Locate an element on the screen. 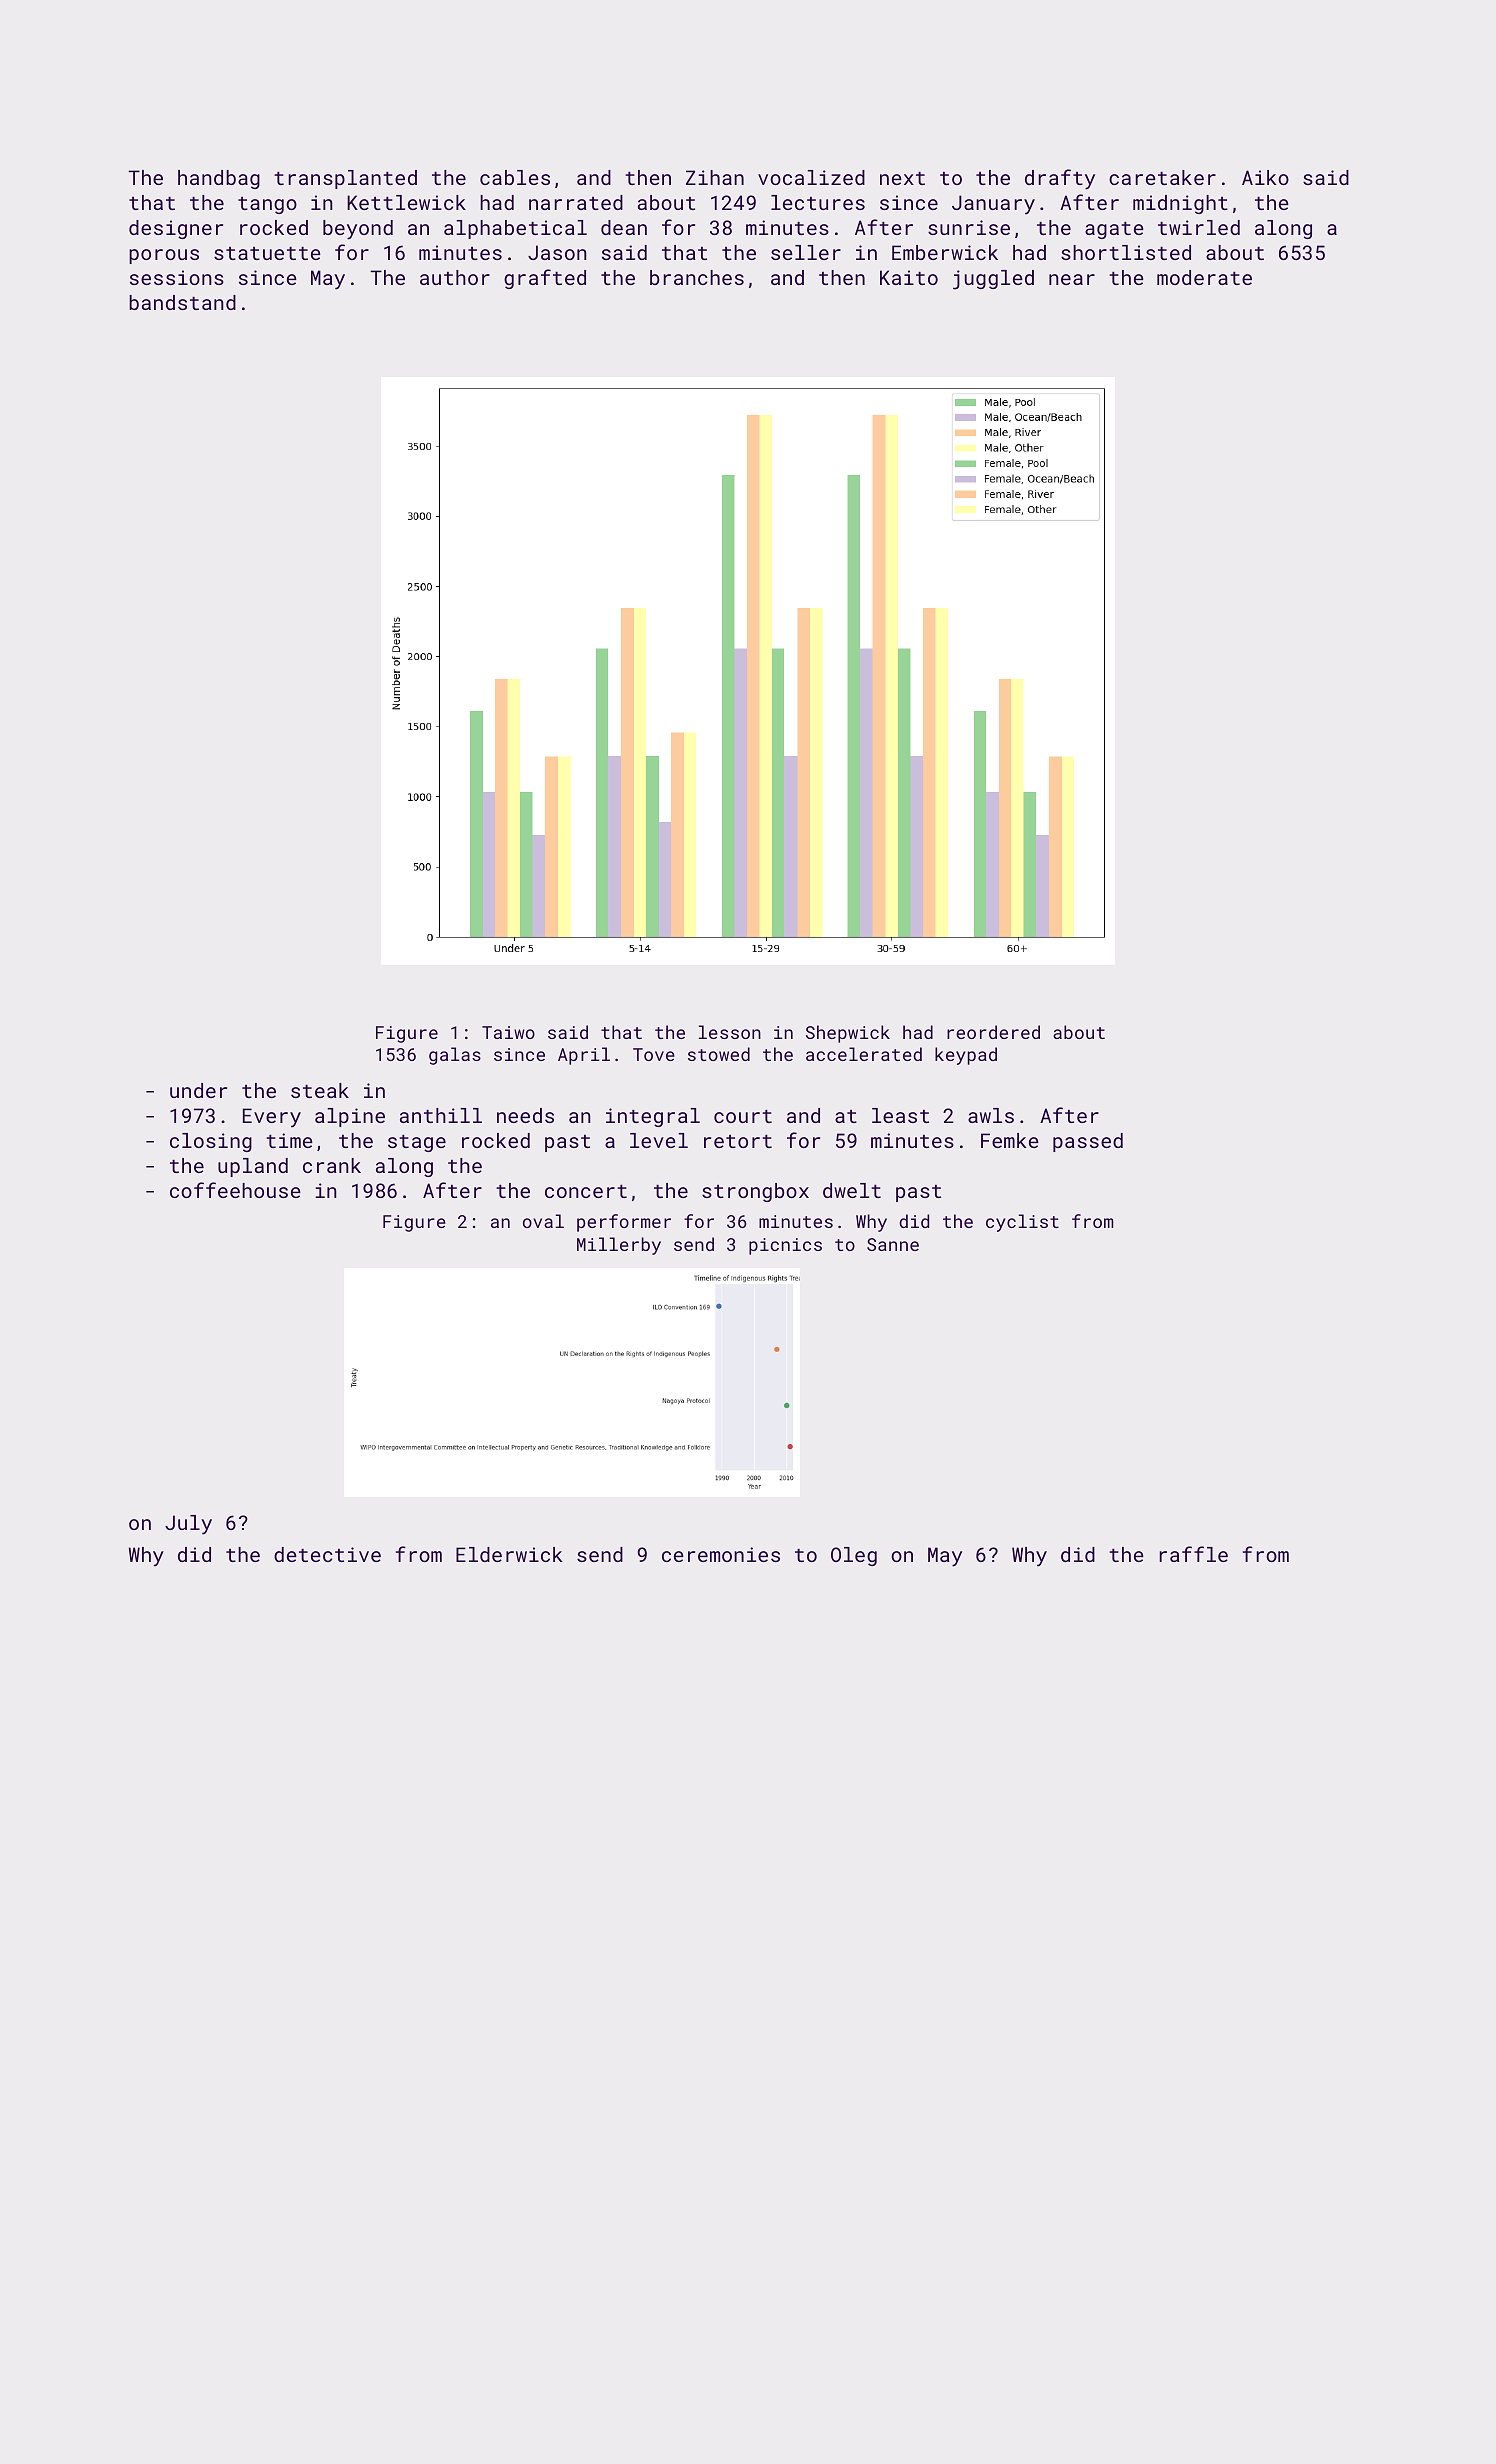 This screenshot has height=2464, width=1496. detective is located at coordinates (327, 1554).
